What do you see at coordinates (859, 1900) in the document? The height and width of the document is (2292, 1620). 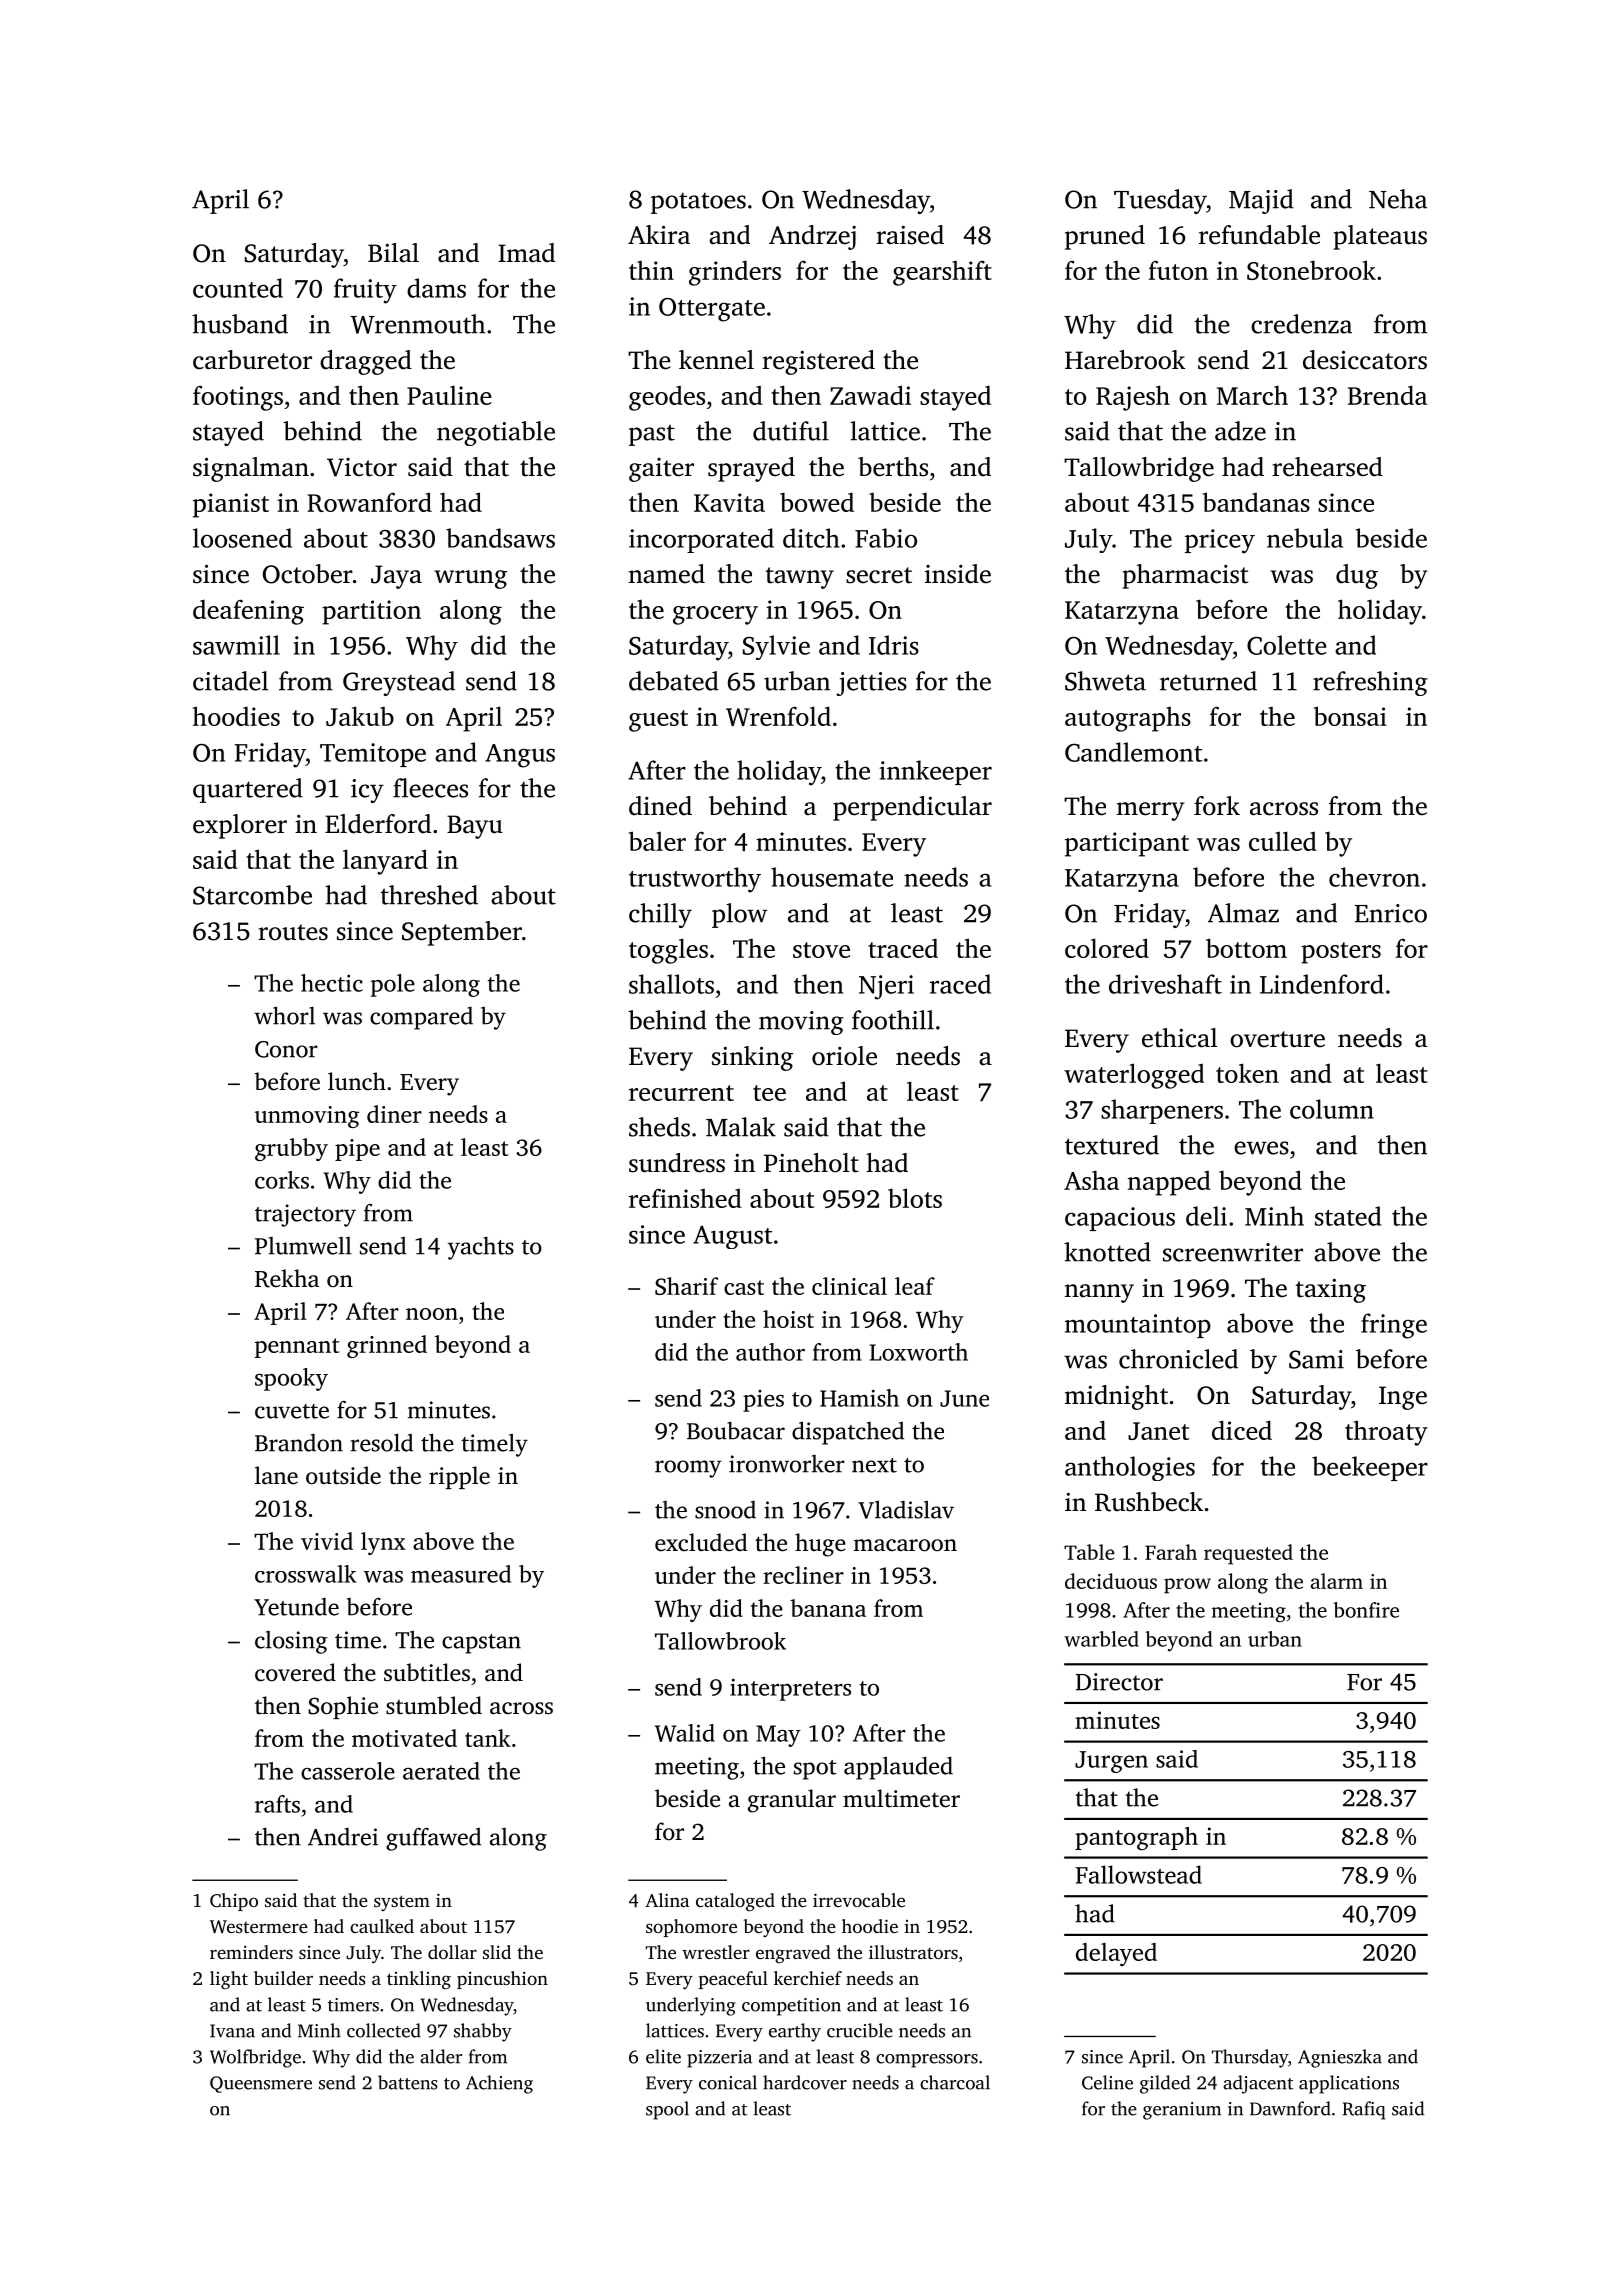 I see `irrevocable` at bounding box center [859, 1900].
